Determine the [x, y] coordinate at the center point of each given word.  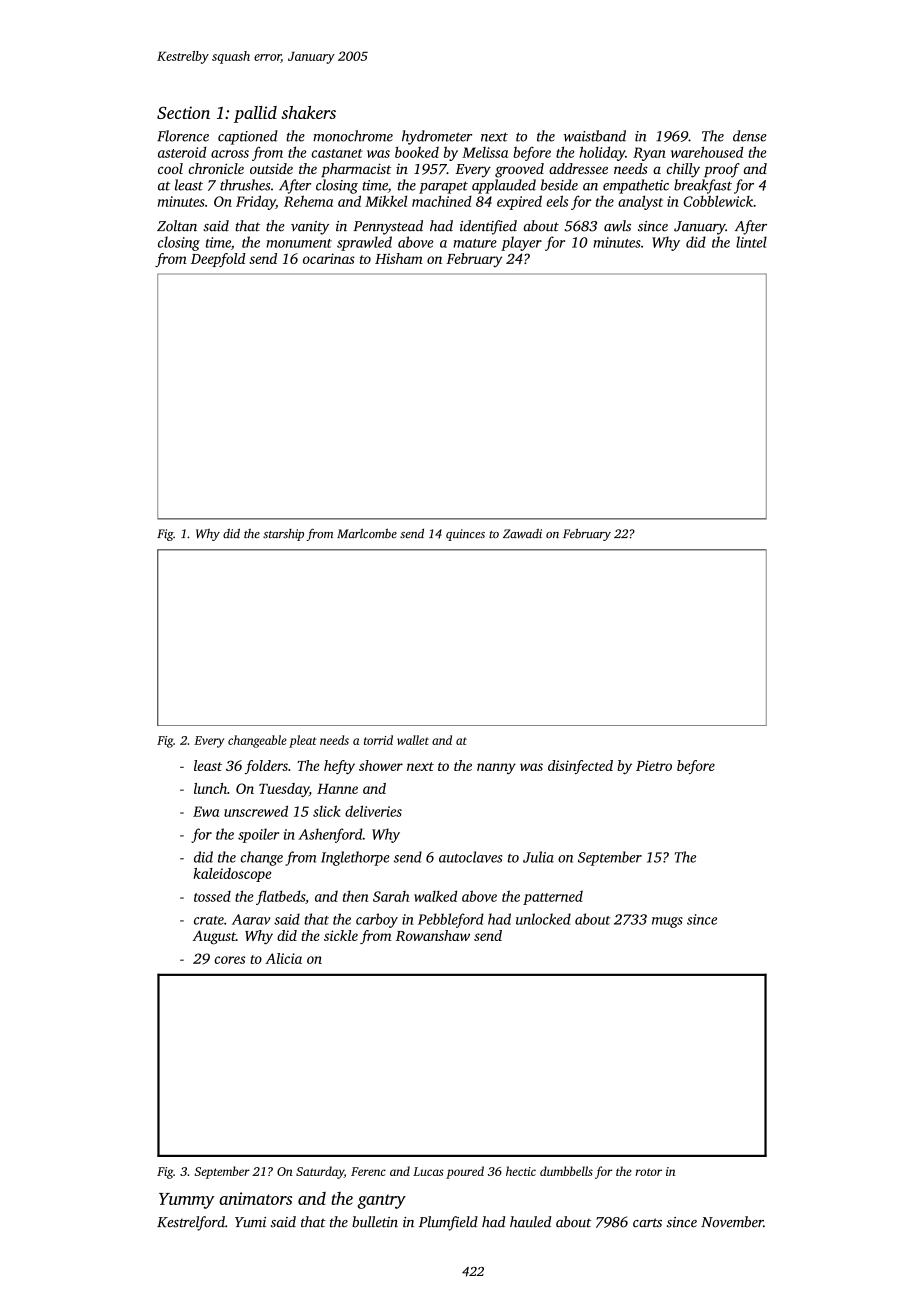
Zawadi [522, 534]
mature [475, 243]
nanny [496, 768]
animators [255, 1198]
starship [283, 535]
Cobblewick [718, 201]
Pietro [654, 765]
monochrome [353, 136]
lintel [751, 242]
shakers [308, 112]
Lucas [428, 1171]
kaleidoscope [232, 875]
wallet [413, 740]
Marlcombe [367, 533]
